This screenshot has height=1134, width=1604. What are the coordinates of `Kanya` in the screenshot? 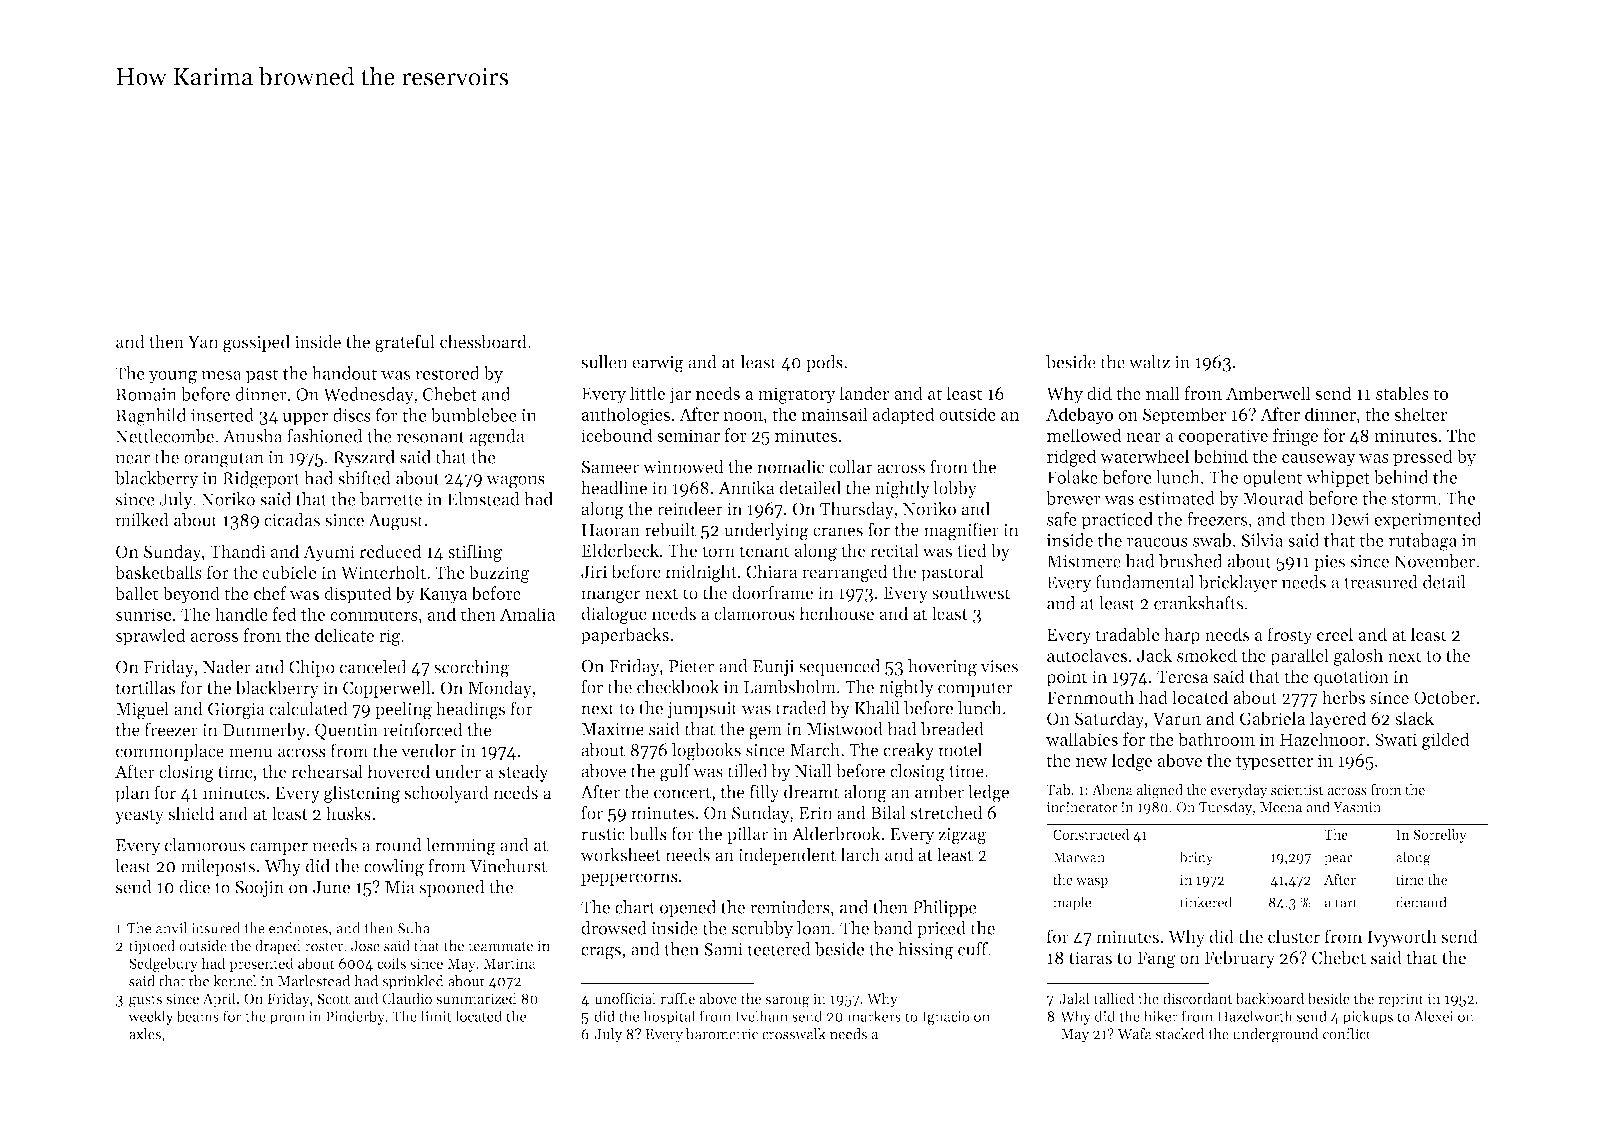 It's located at (443, 595).
